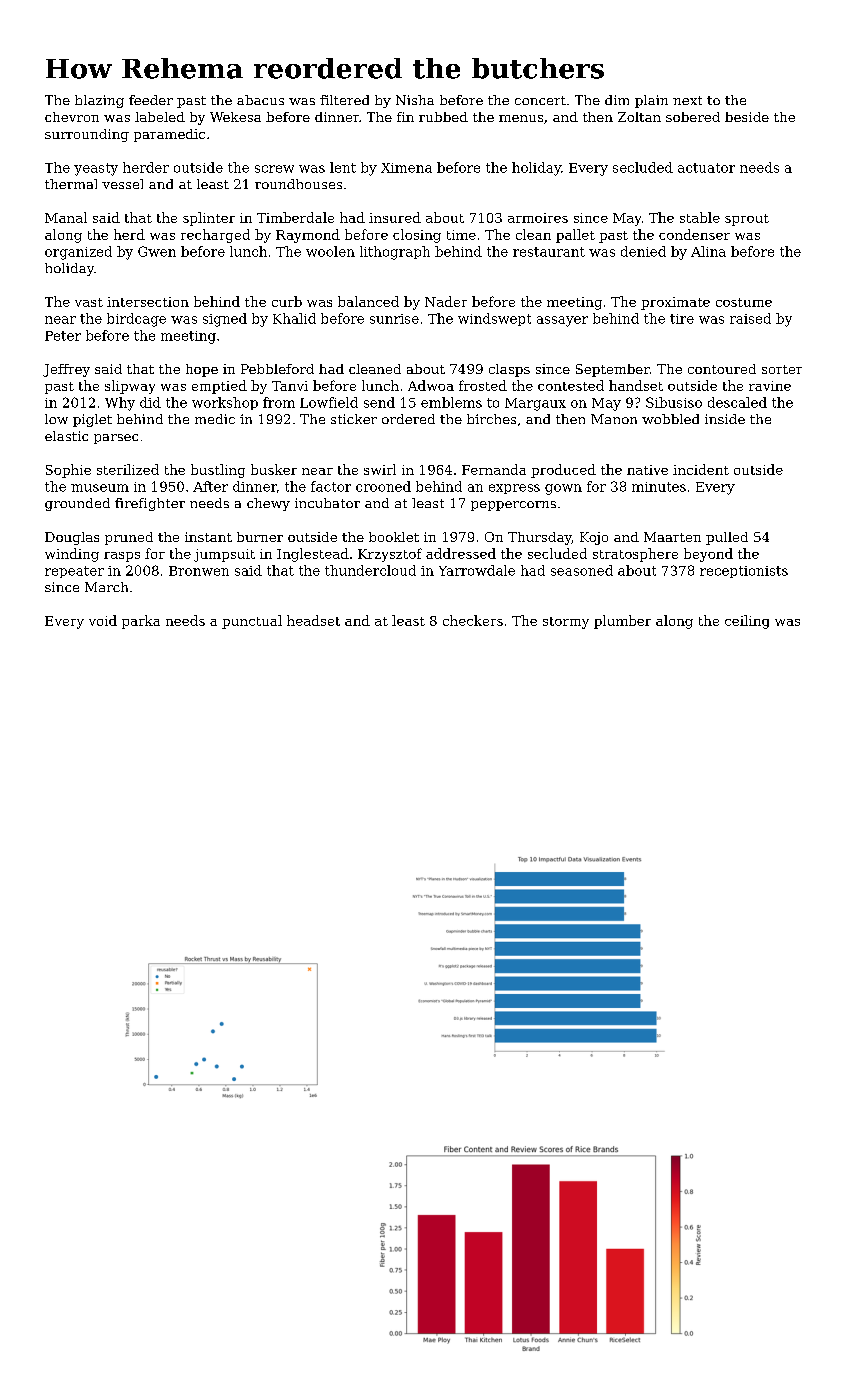 Image resolution: width=849 pixels, height=1400 pixels. What do you see at coordinates (260, 100) in the document?
I see `abacus` at bounding box center [260, 100].
